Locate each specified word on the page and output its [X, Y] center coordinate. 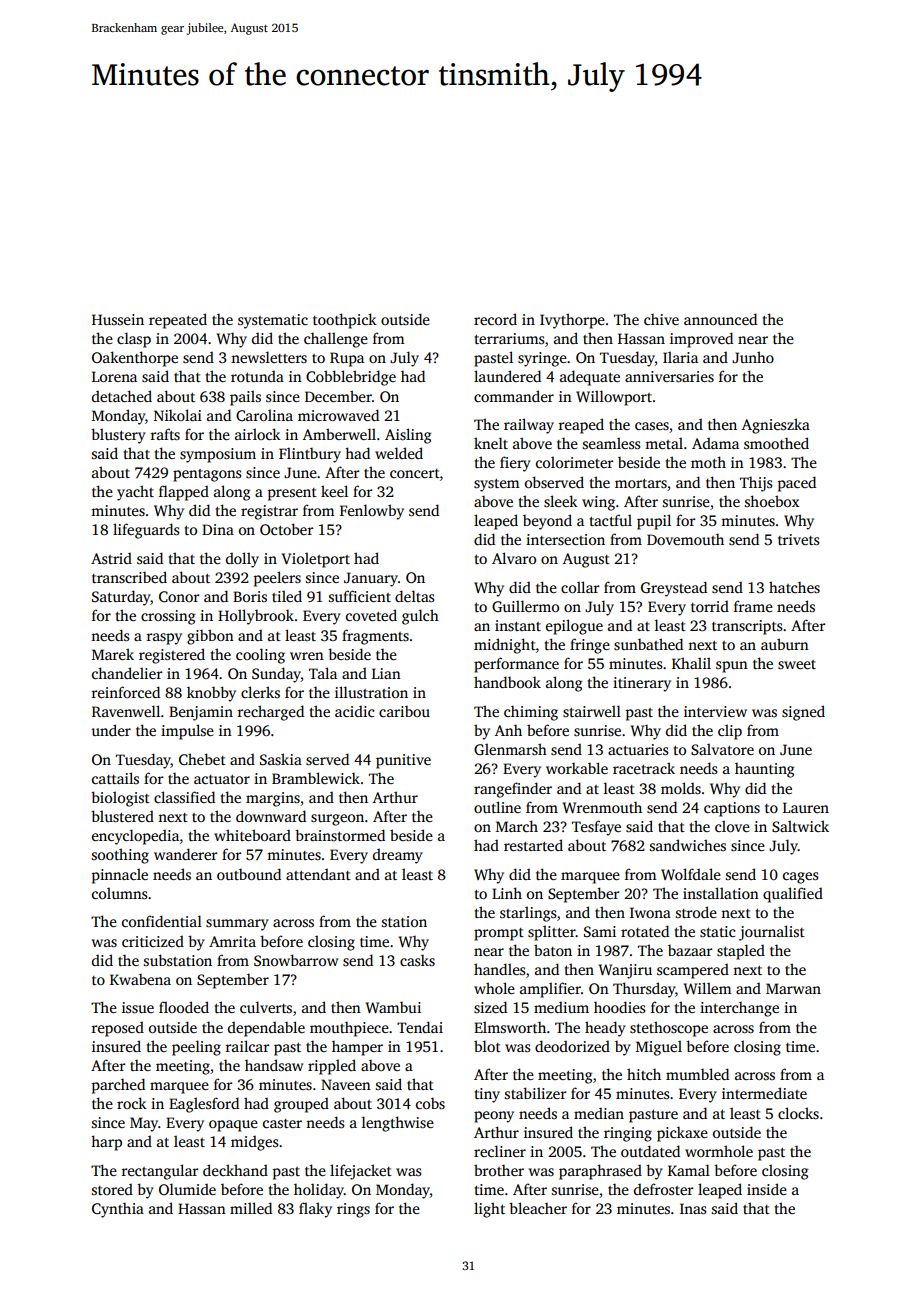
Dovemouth [685, 539]
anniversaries [669, 376]
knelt [491, 443]
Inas [693, 1208]
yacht [135, 493]
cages [801, 878]
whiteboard [252, 835]
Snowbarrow [296, 960]
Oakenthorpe [135, 359]
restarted [533, 845]
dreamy [398, 856]
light [489, 1210]
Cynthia [118, 1210]
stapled [741, 952]
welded [399, 453]
